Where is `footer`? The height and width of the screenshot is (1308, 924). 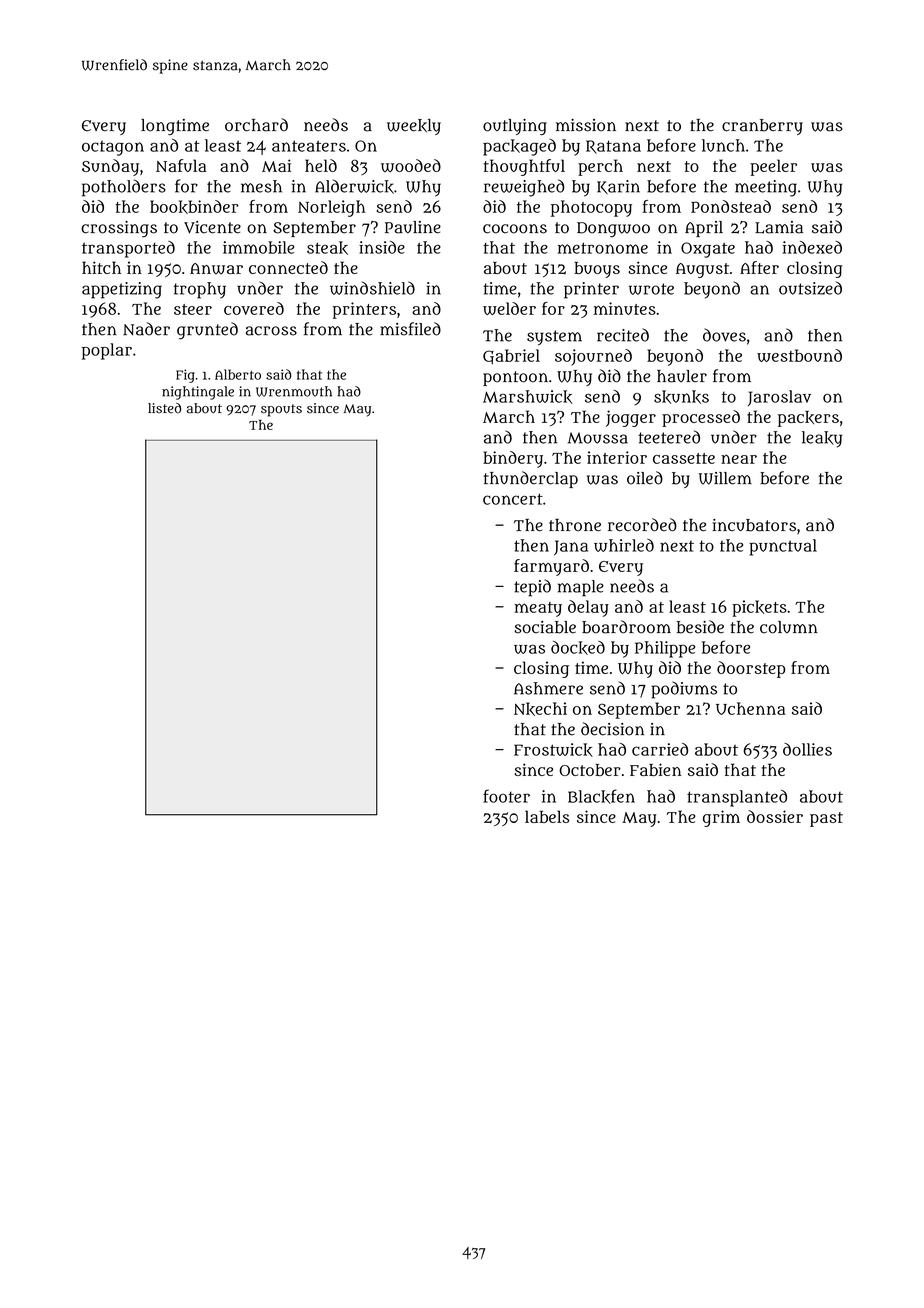 footer is located at coordinates (506, 796).
